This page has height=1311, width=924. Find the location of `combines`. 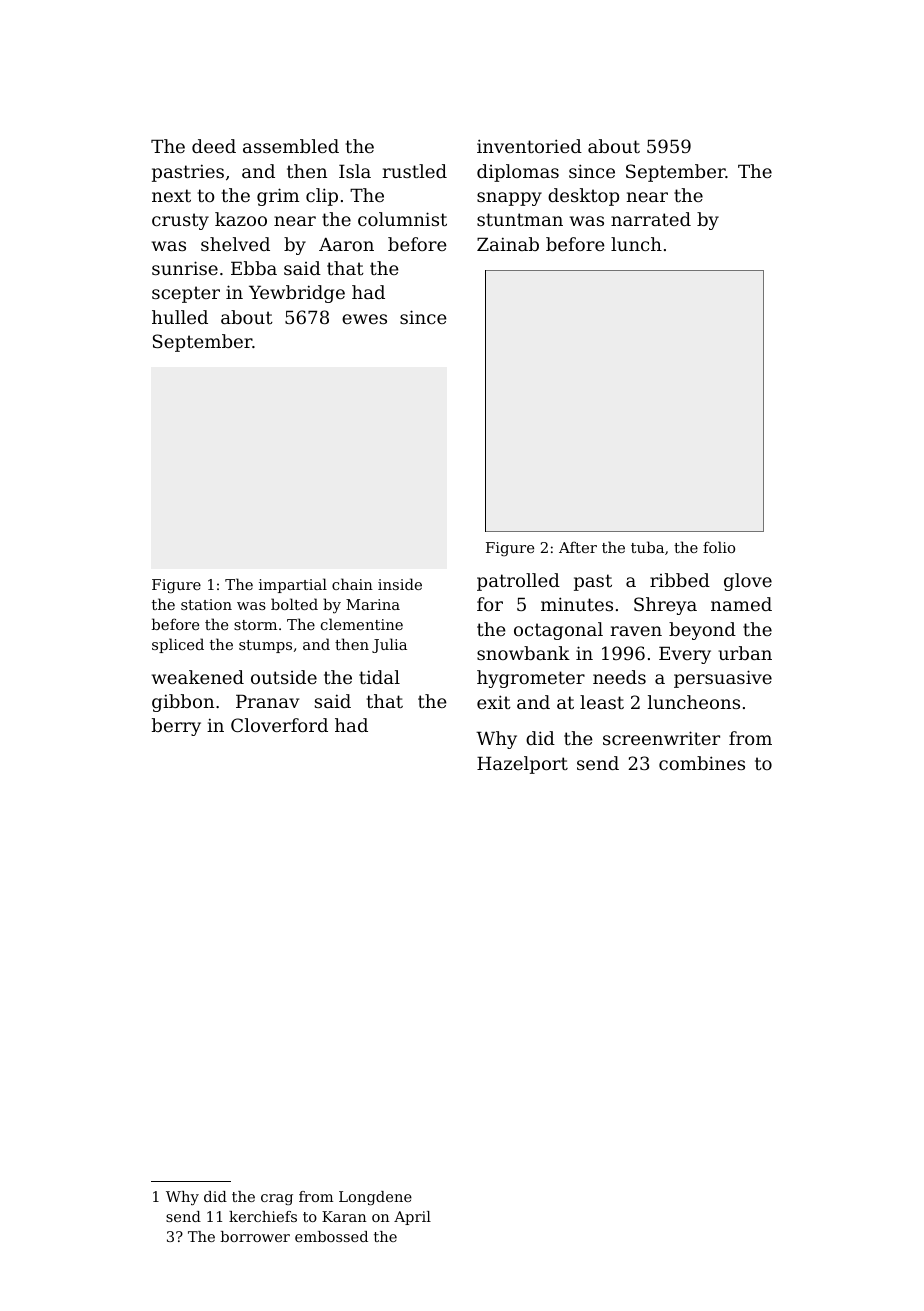

combines is located at coordinates (702, 763).
